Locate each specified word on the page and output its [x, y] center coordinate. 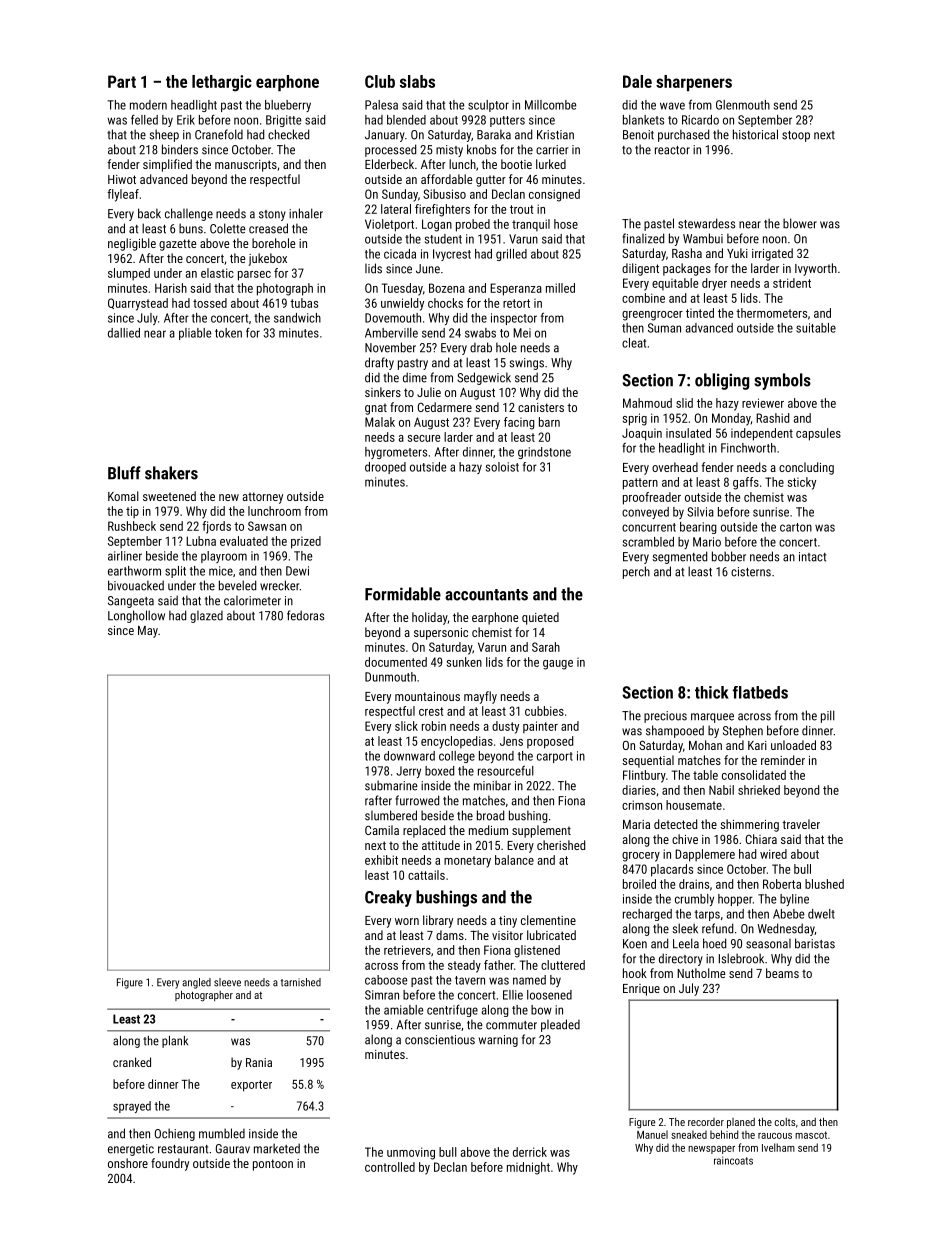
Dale [637, 81]
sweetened [169, 496]
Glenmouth [743, 105]
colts [785, 1122]
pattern [640, 484]
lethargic [222, 83]
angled [196, 983]
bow [541, 1010]
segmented [679, 557]
